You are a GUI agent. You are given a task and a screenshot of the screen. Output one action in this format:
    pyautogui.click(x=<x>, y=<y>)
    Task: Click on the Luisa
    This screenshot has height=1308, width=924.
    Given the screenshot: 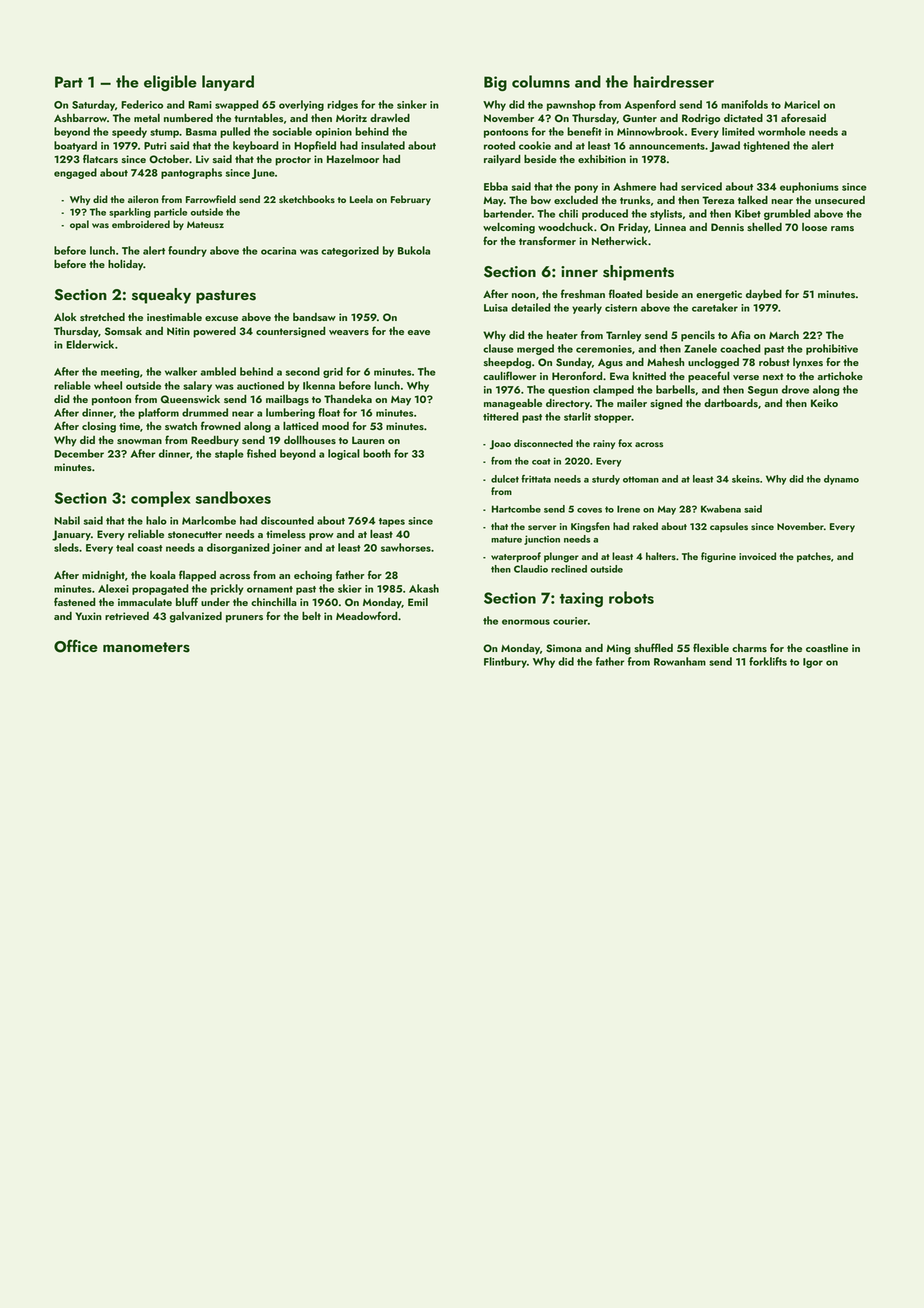 What is the action you would take?
    pyautogui.click(x=496, y=308)
